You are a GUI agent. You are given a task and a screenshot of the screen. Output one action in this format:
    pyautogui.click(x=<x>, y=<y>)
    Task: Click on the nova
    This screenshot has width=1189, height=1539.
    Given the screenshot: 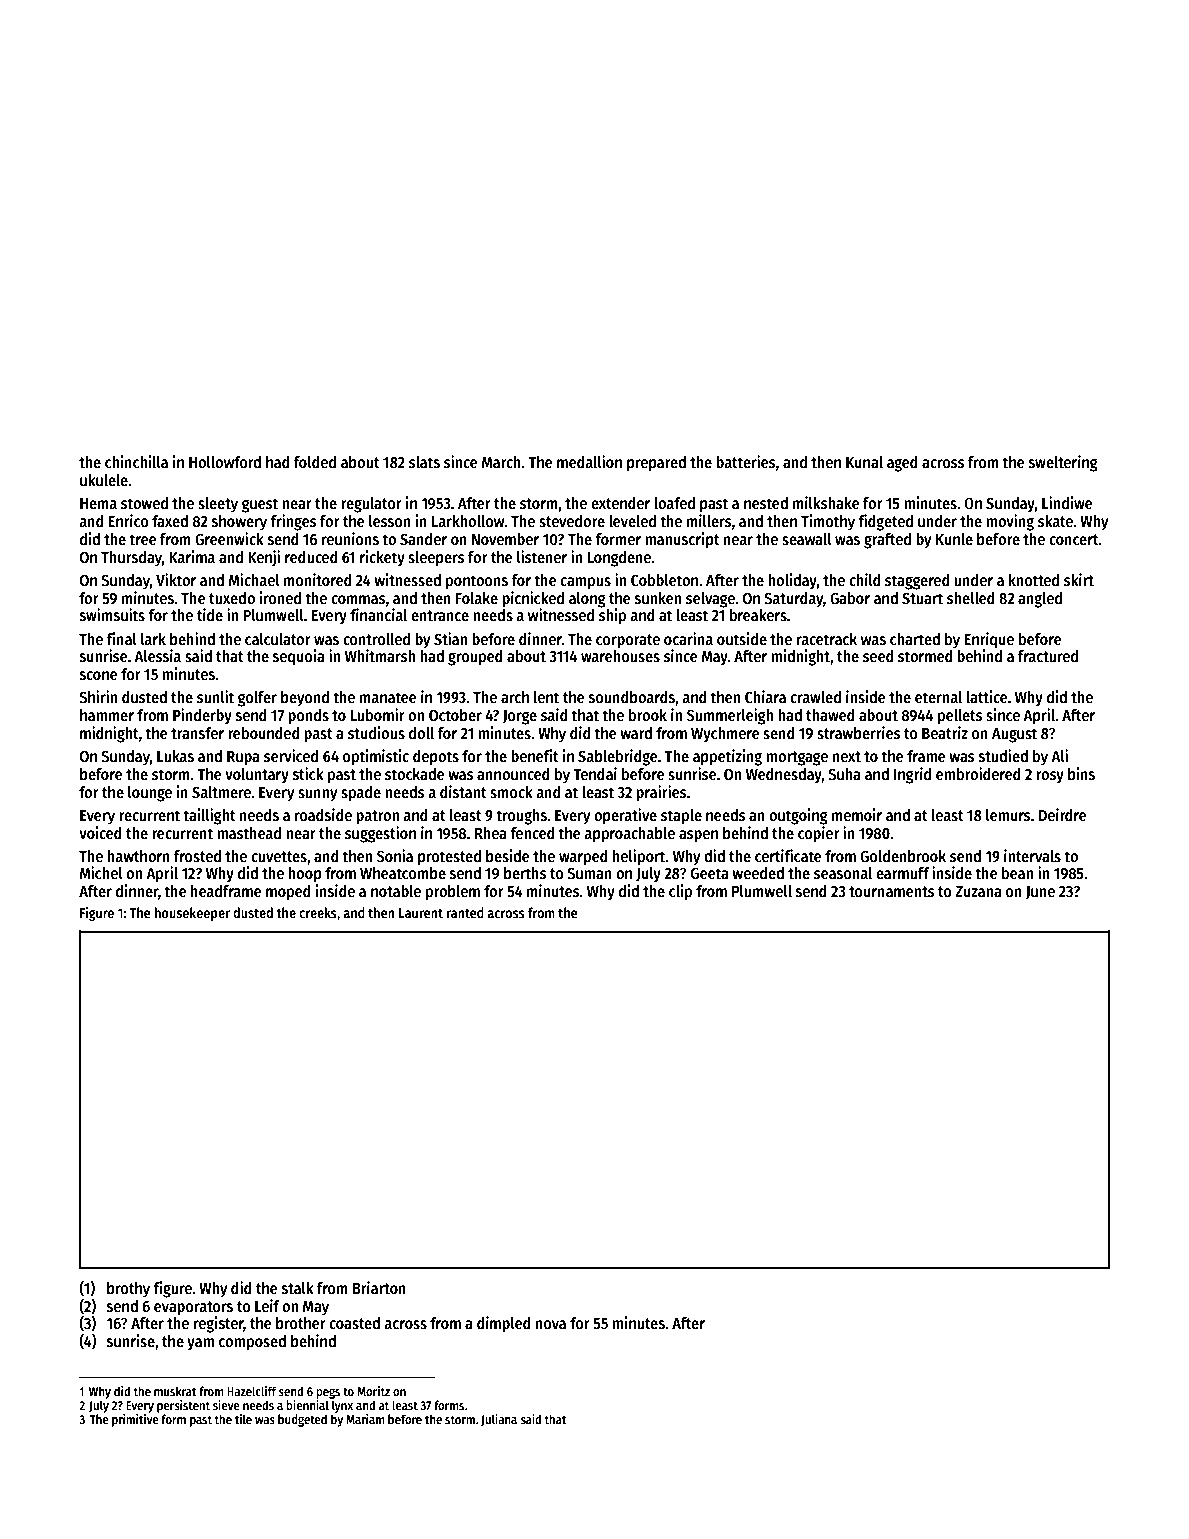 What is the action you would take?
    pyautogui.click(x=551, y=1324)
